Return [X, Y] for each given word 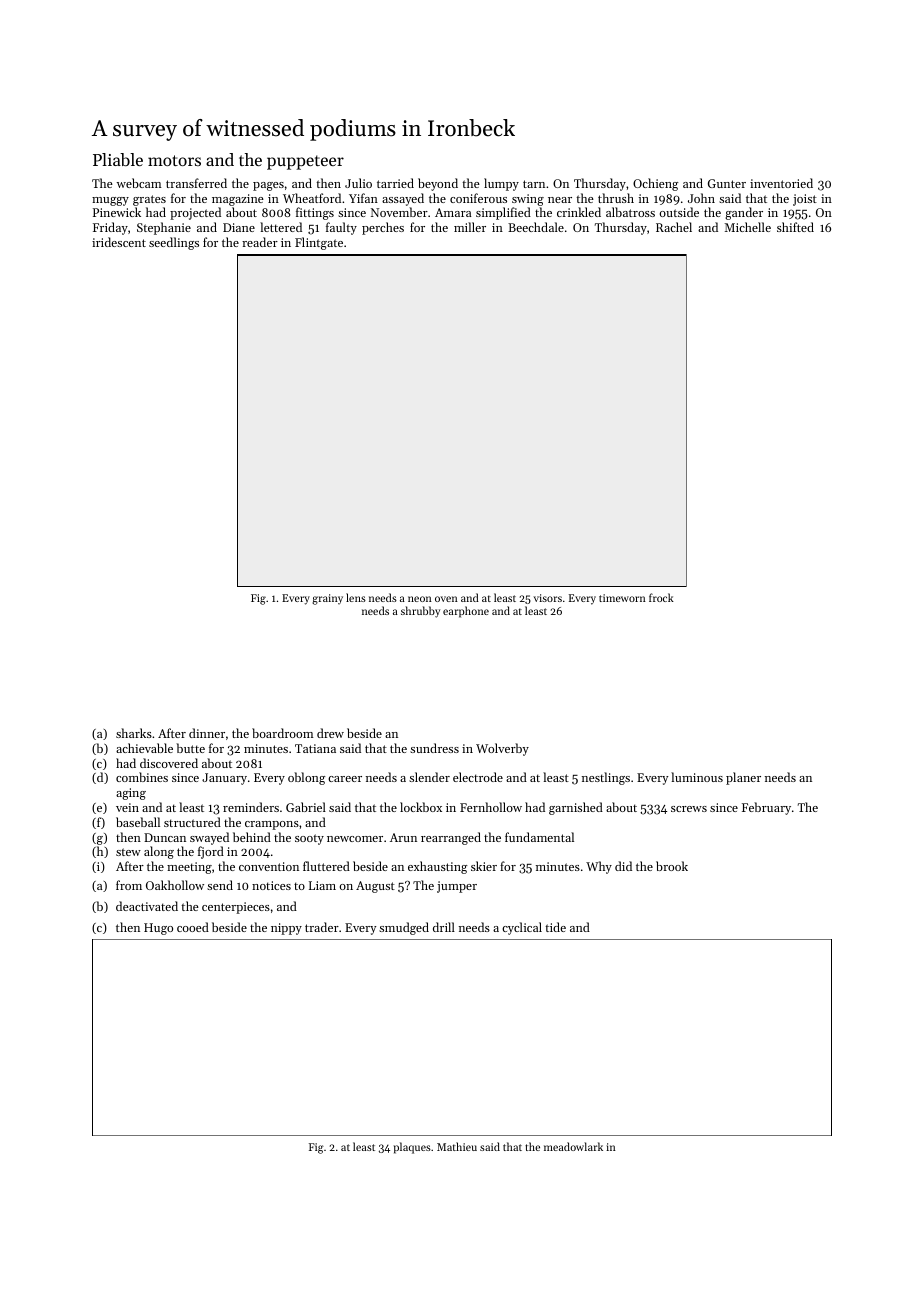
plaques [412, 1148]
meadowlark [573, 1146]
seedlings [174, 243]
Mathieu [457, 1146]
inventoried [781, 183]
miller [470, 227]
